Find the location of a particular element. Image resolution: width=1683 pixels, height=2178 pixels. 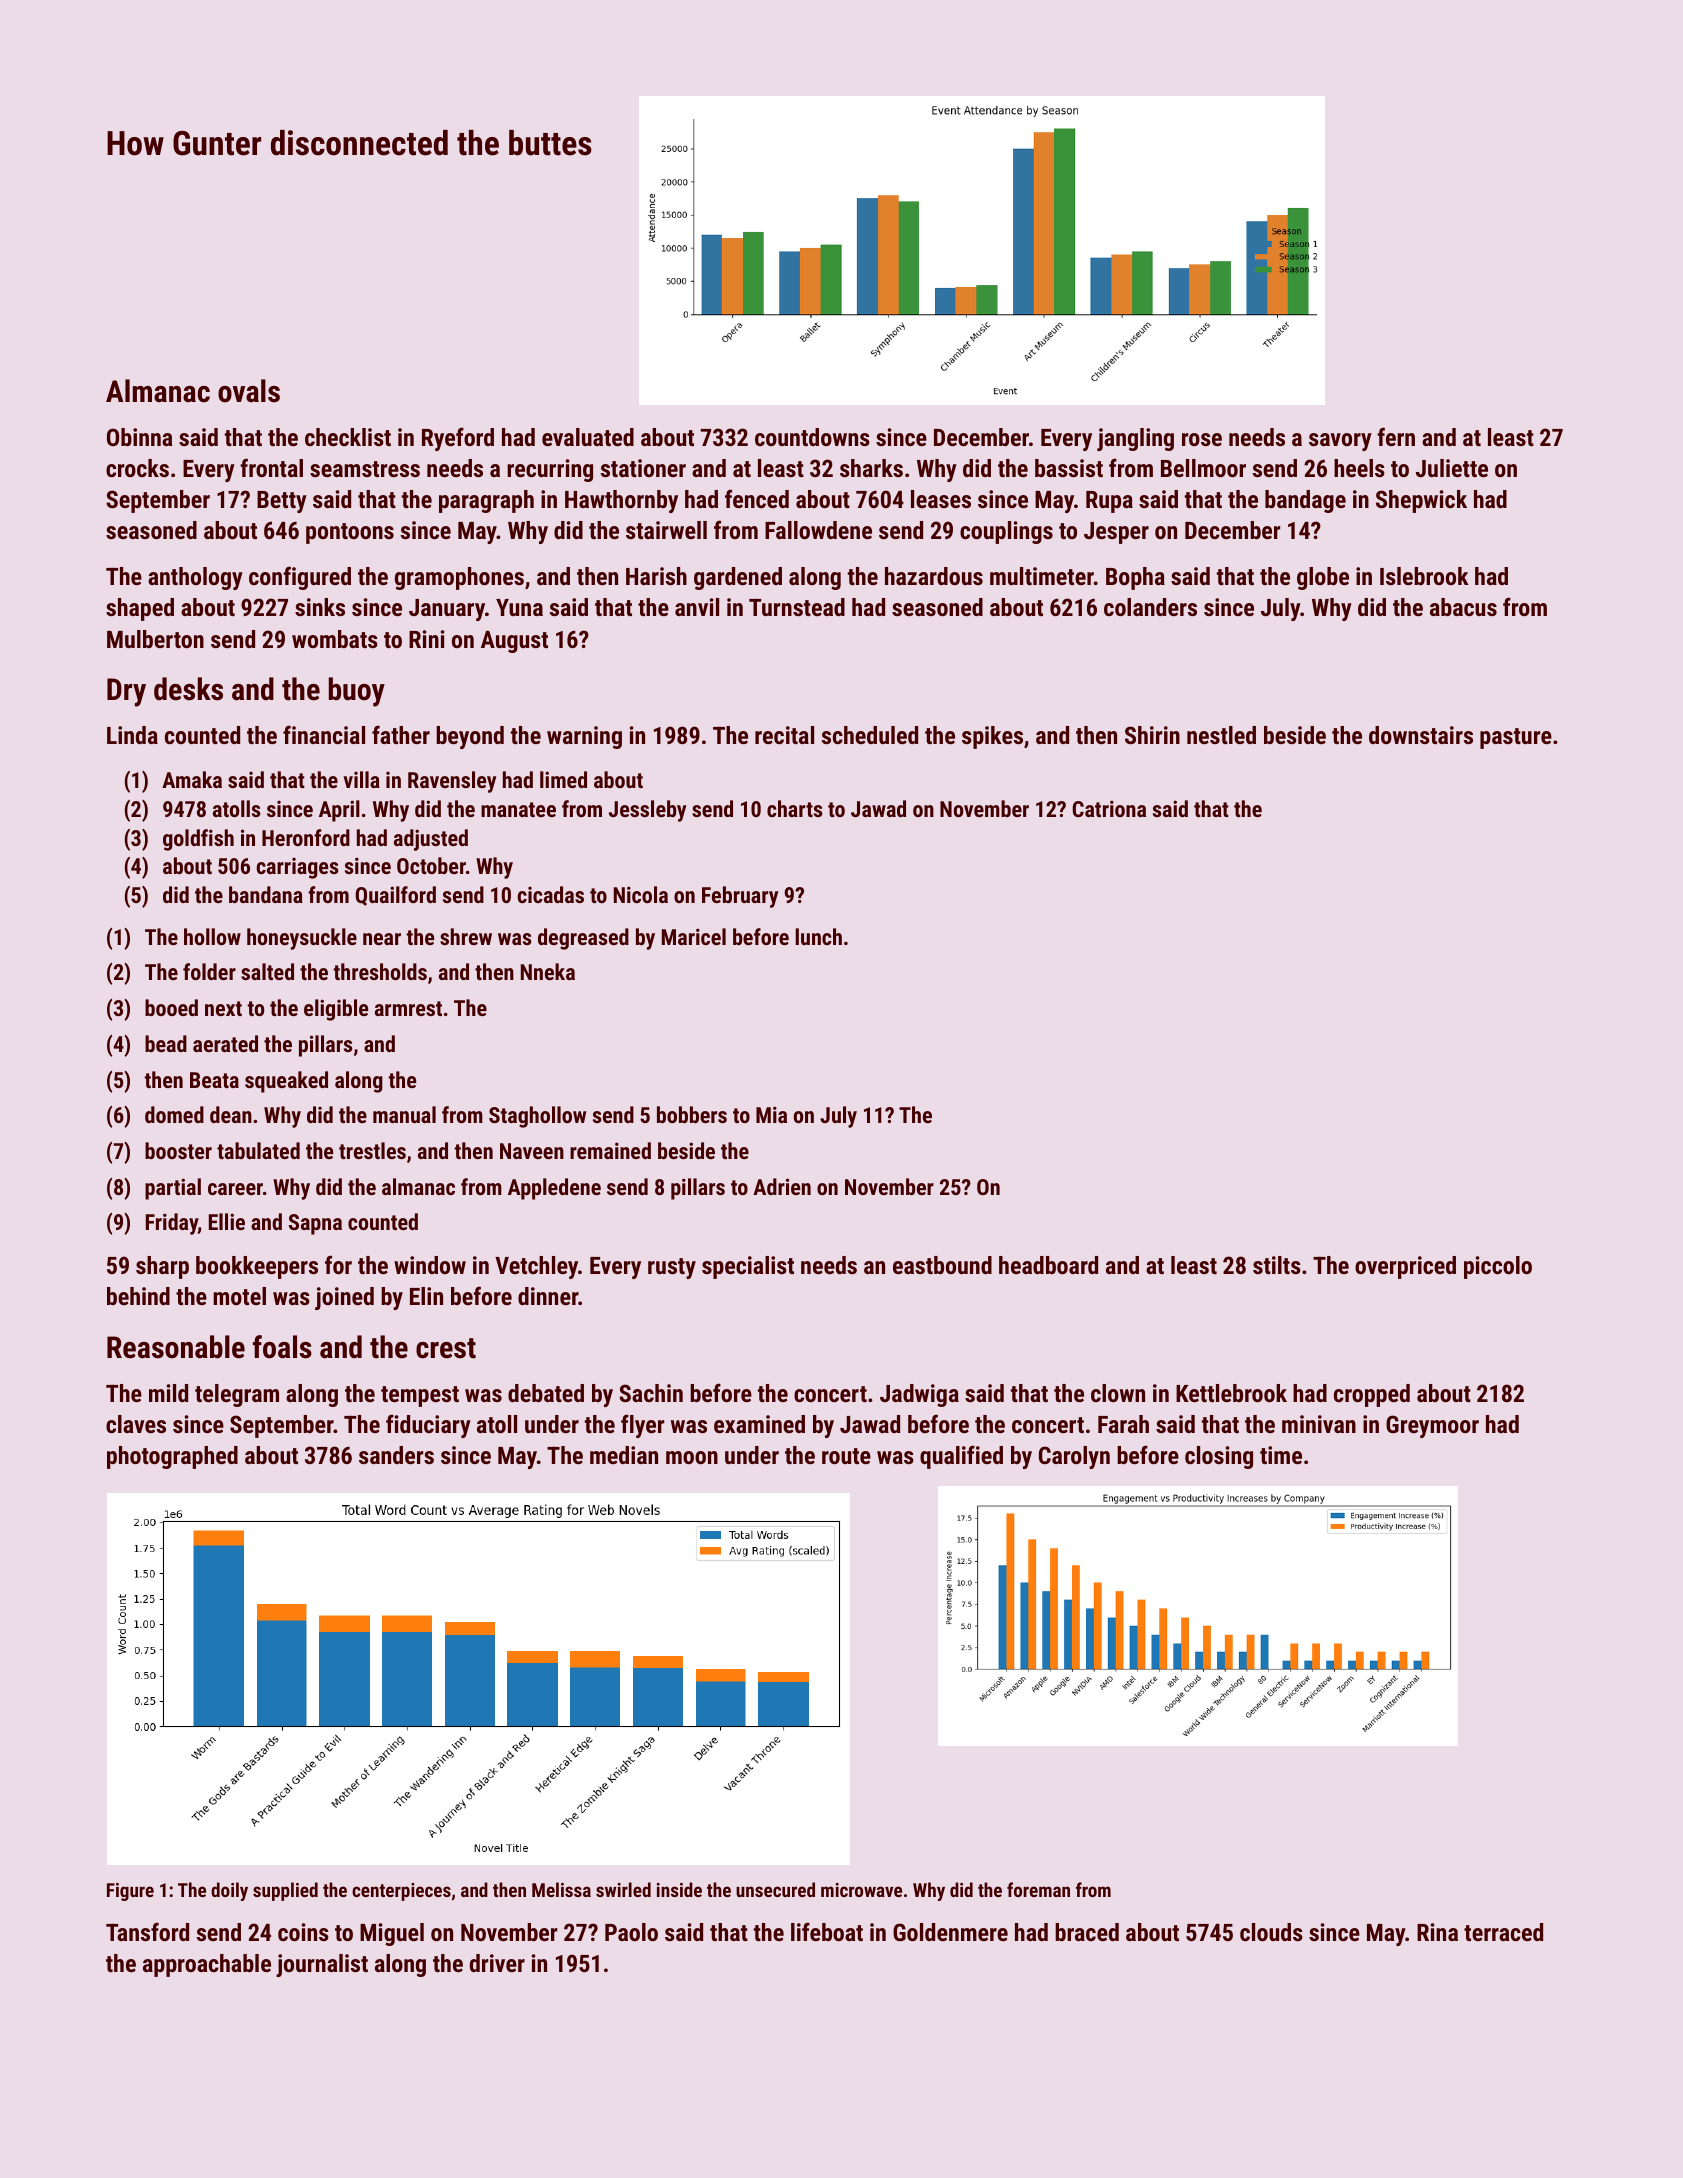

approachable is located at coordinates (207, 1965).
